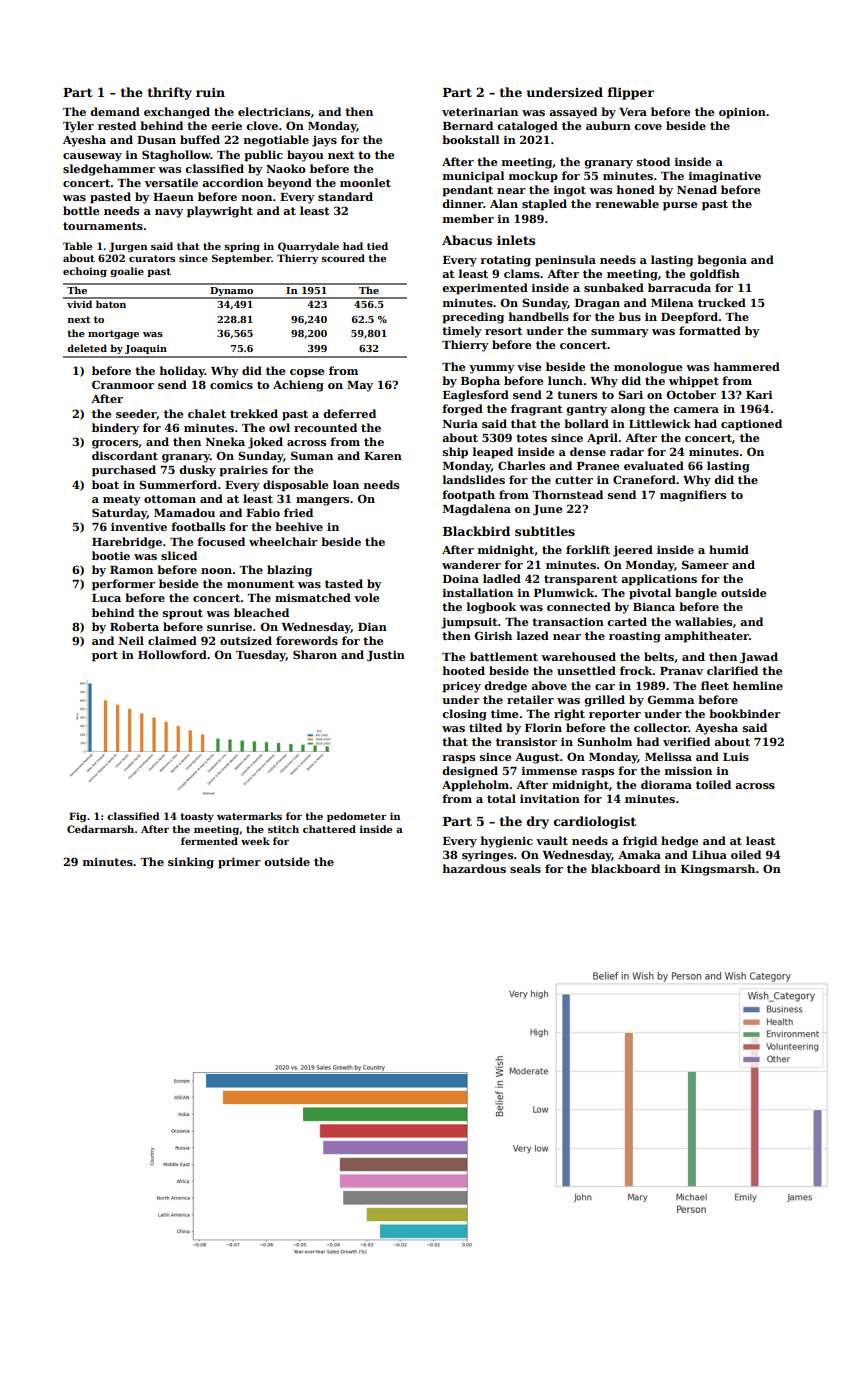 The height and width of the screenshot is (1400, 849). What do you see at coordinates (307, 373) in the screenshot?
I see `copse` at bounding box center [307, 373].
